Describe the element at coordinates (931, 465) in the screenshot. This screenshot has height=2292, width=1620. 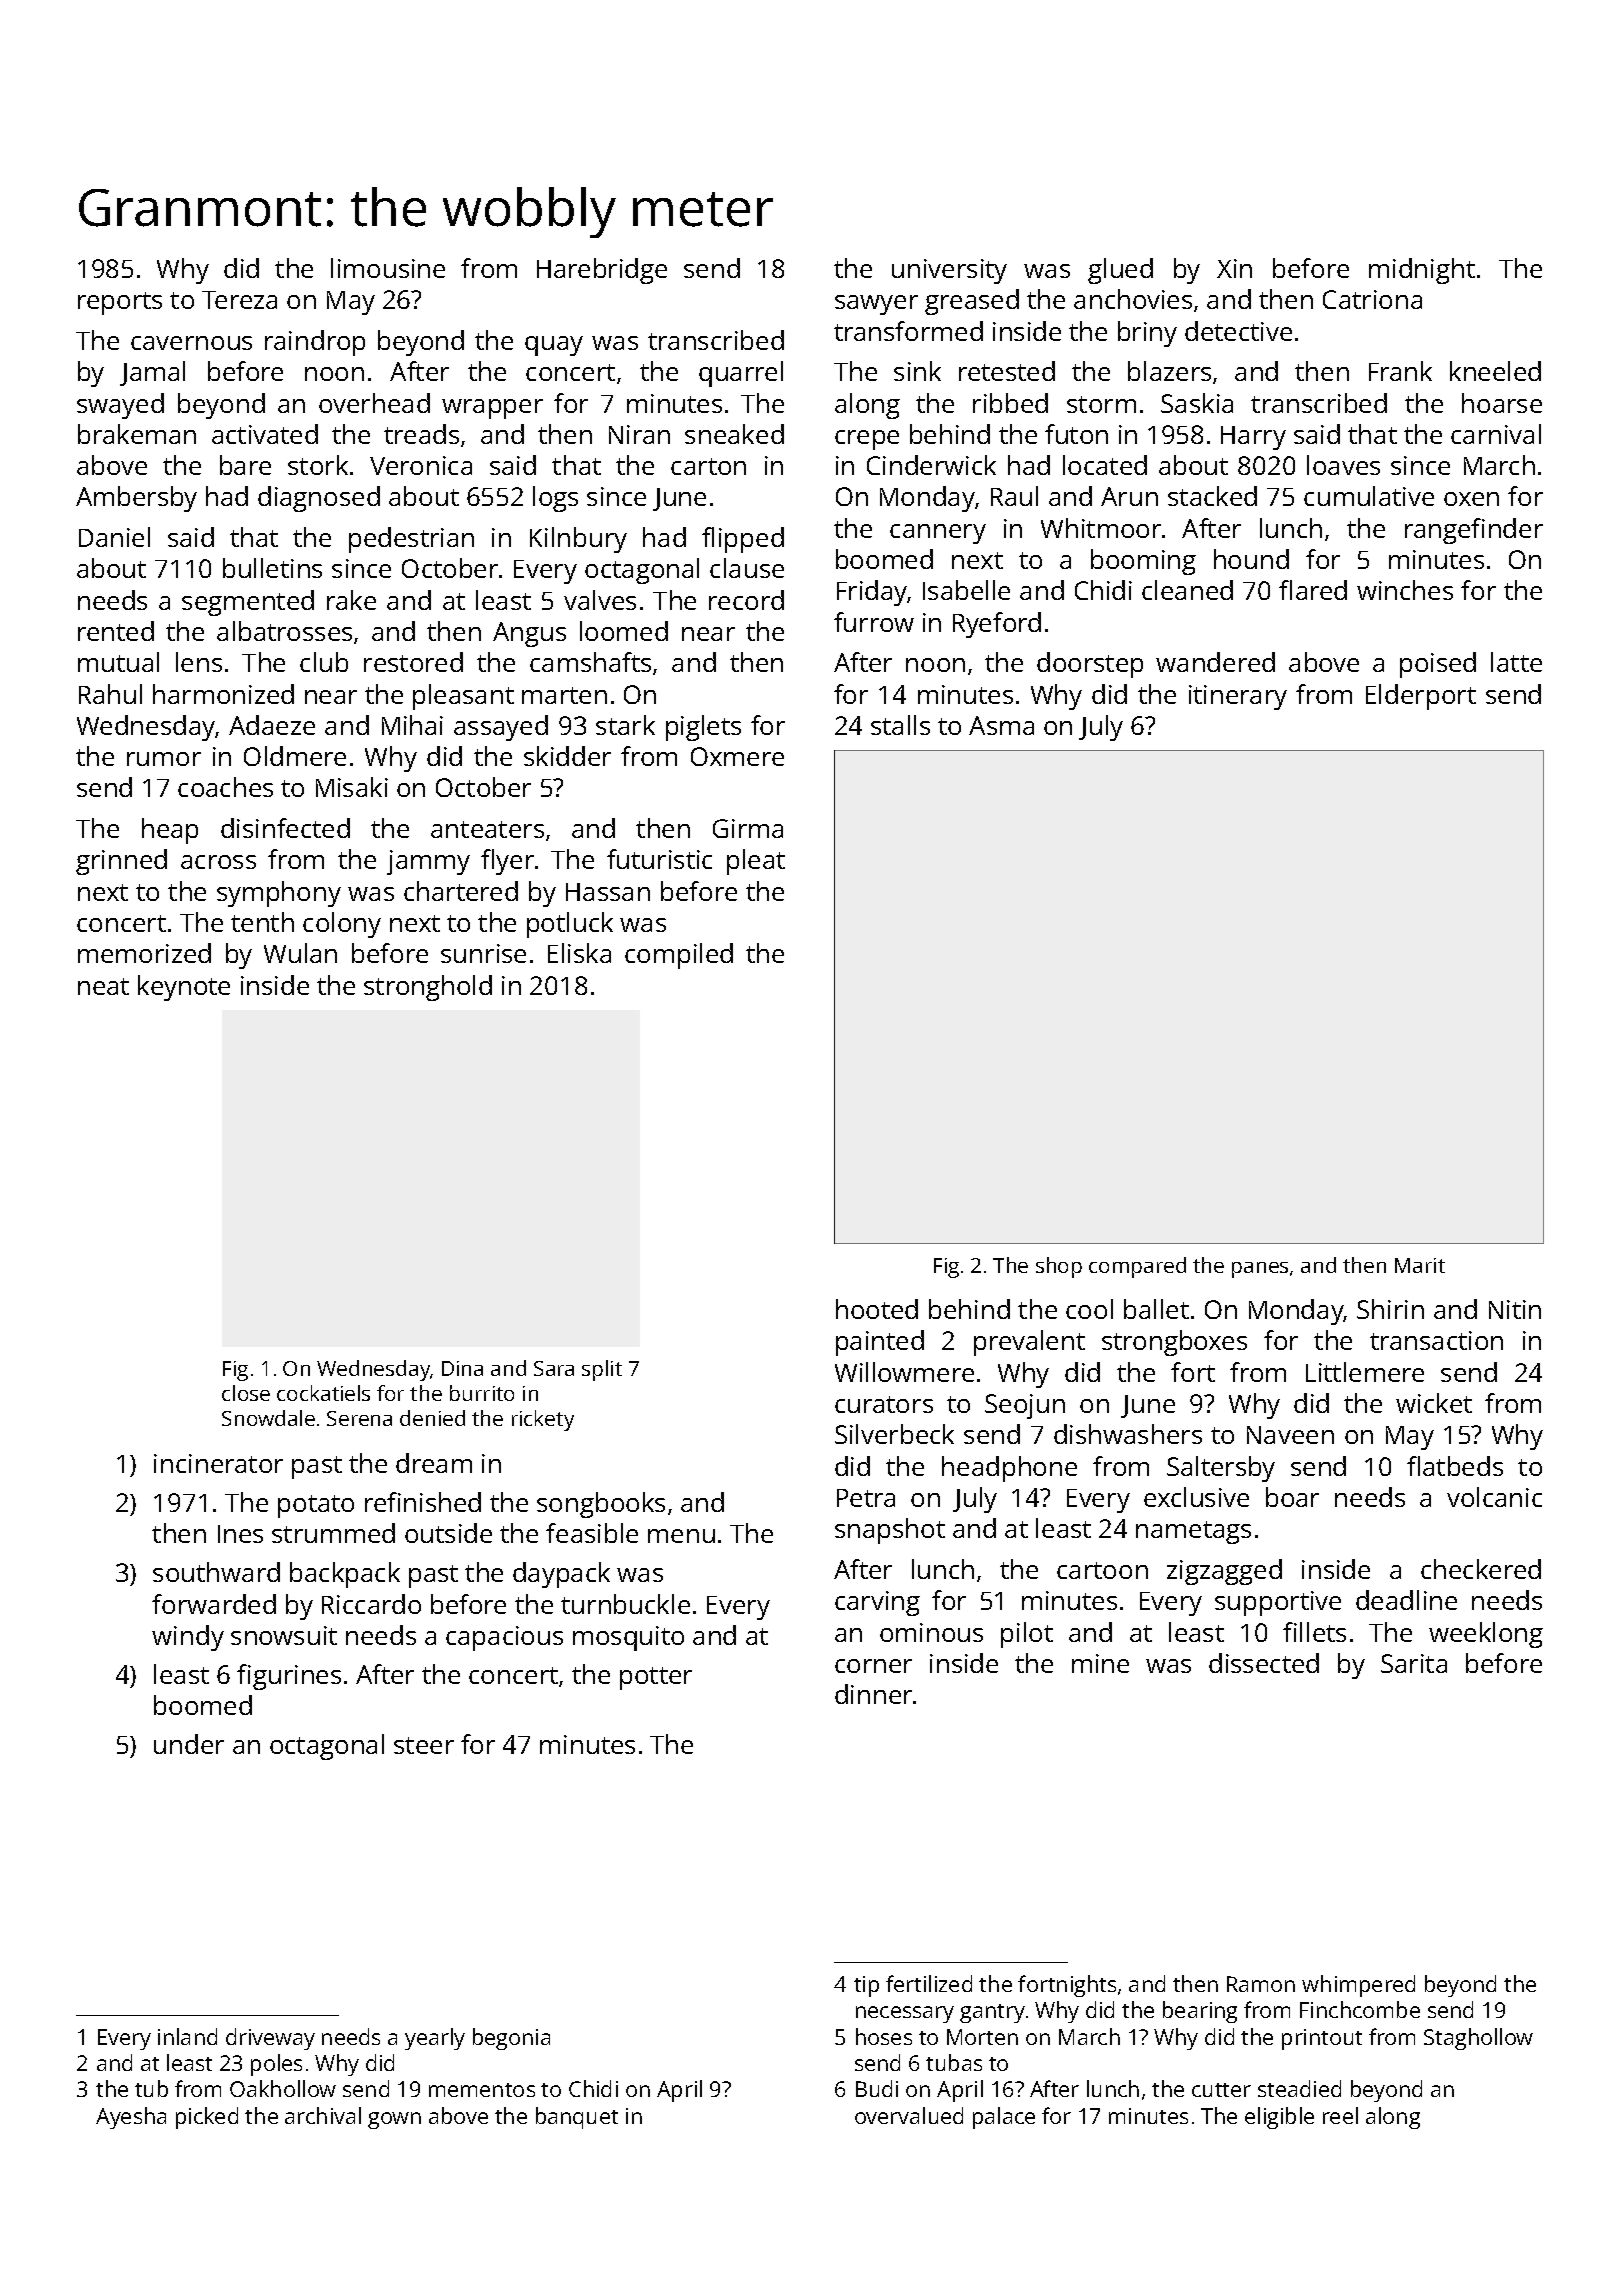
I see `Cinderwick` at that location.
